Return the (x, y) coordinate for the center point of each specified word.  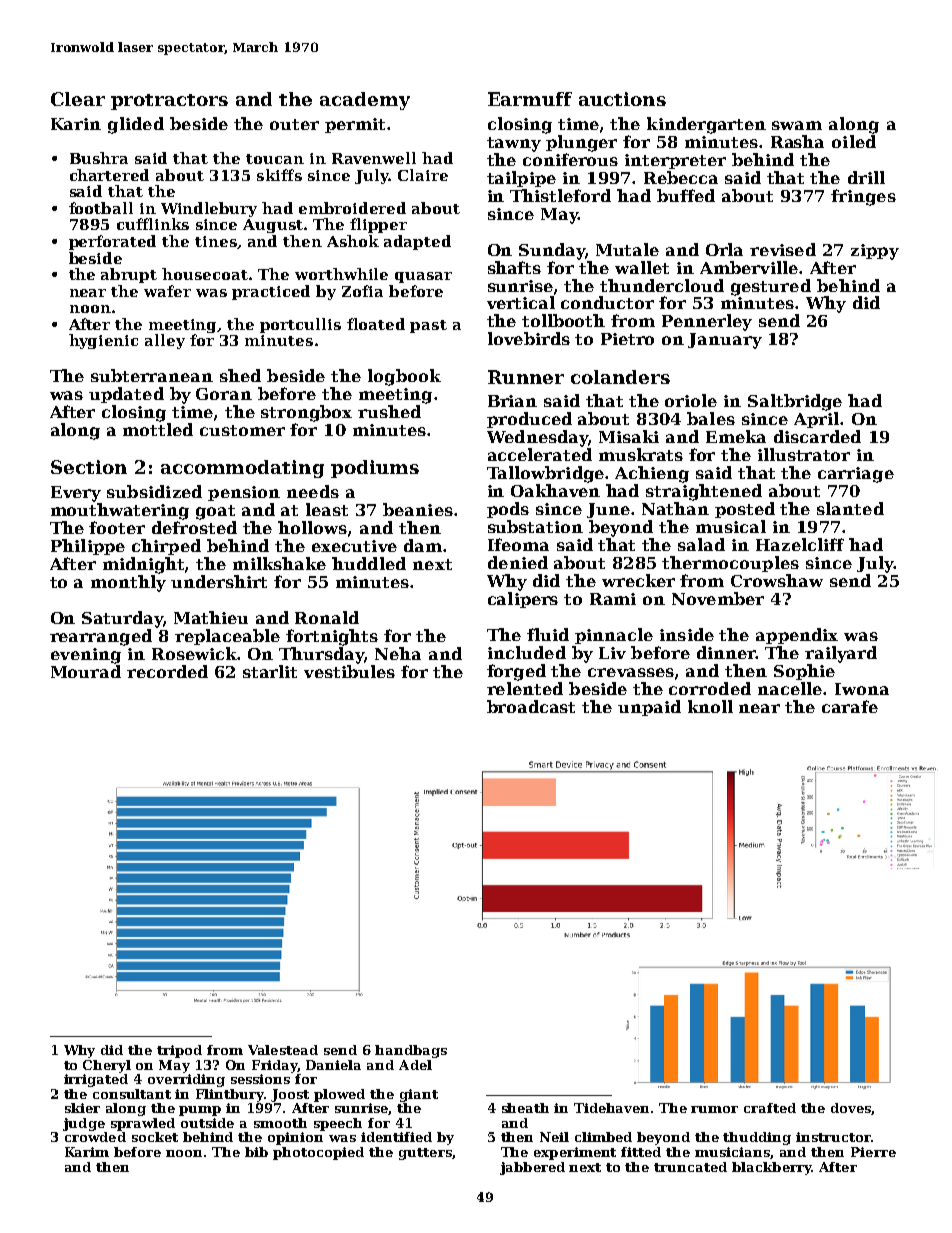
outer (294, 124)
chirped (166, 547)
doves (851, 1108)
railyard (841, 654)
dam (423, 545)
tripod (179, 1051)
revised (783, 249)
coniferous (570, 159)
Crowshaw (777, 580)
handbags (411, 1051)
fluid (548, 634)
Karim (87, 1152)
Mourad (86, 671)
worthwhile (341, 274)
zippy (875, 252)
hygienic (103, 341)
